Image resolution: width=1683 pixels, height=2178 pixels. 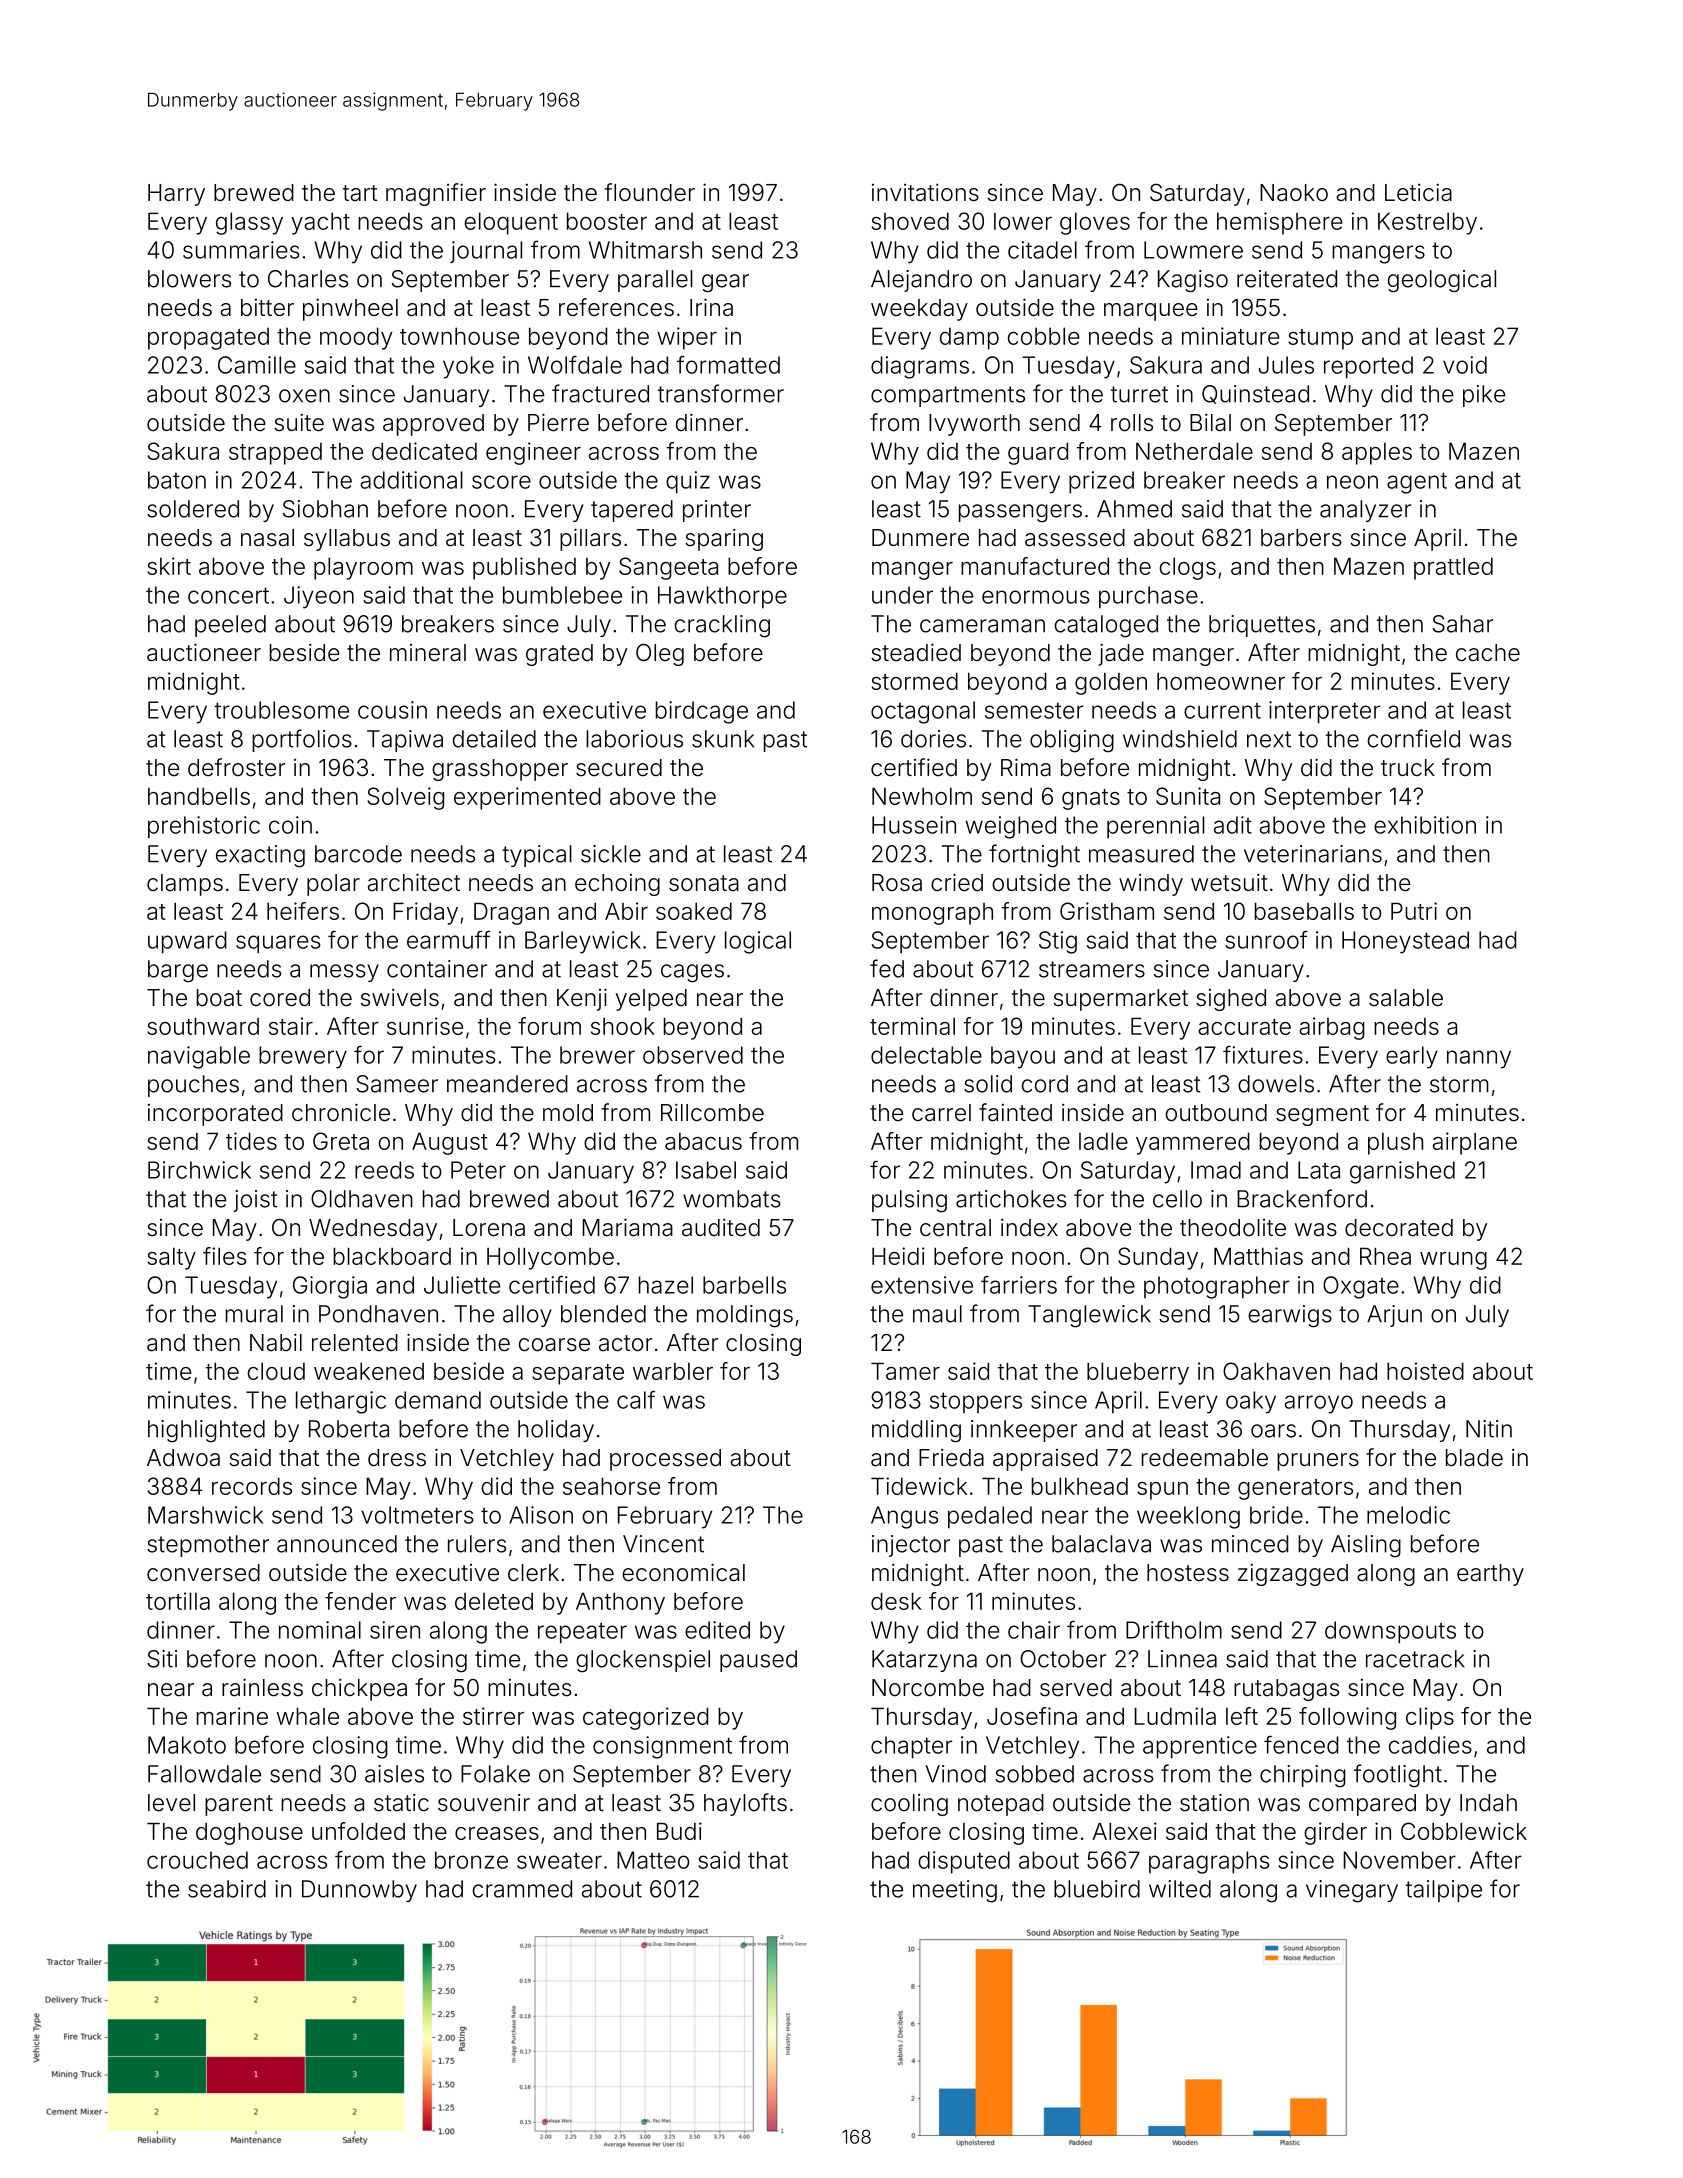 What do you see at coordinates (916, 652) in the screenshot?
I see `steadied` at bounding box center [916, 652].
